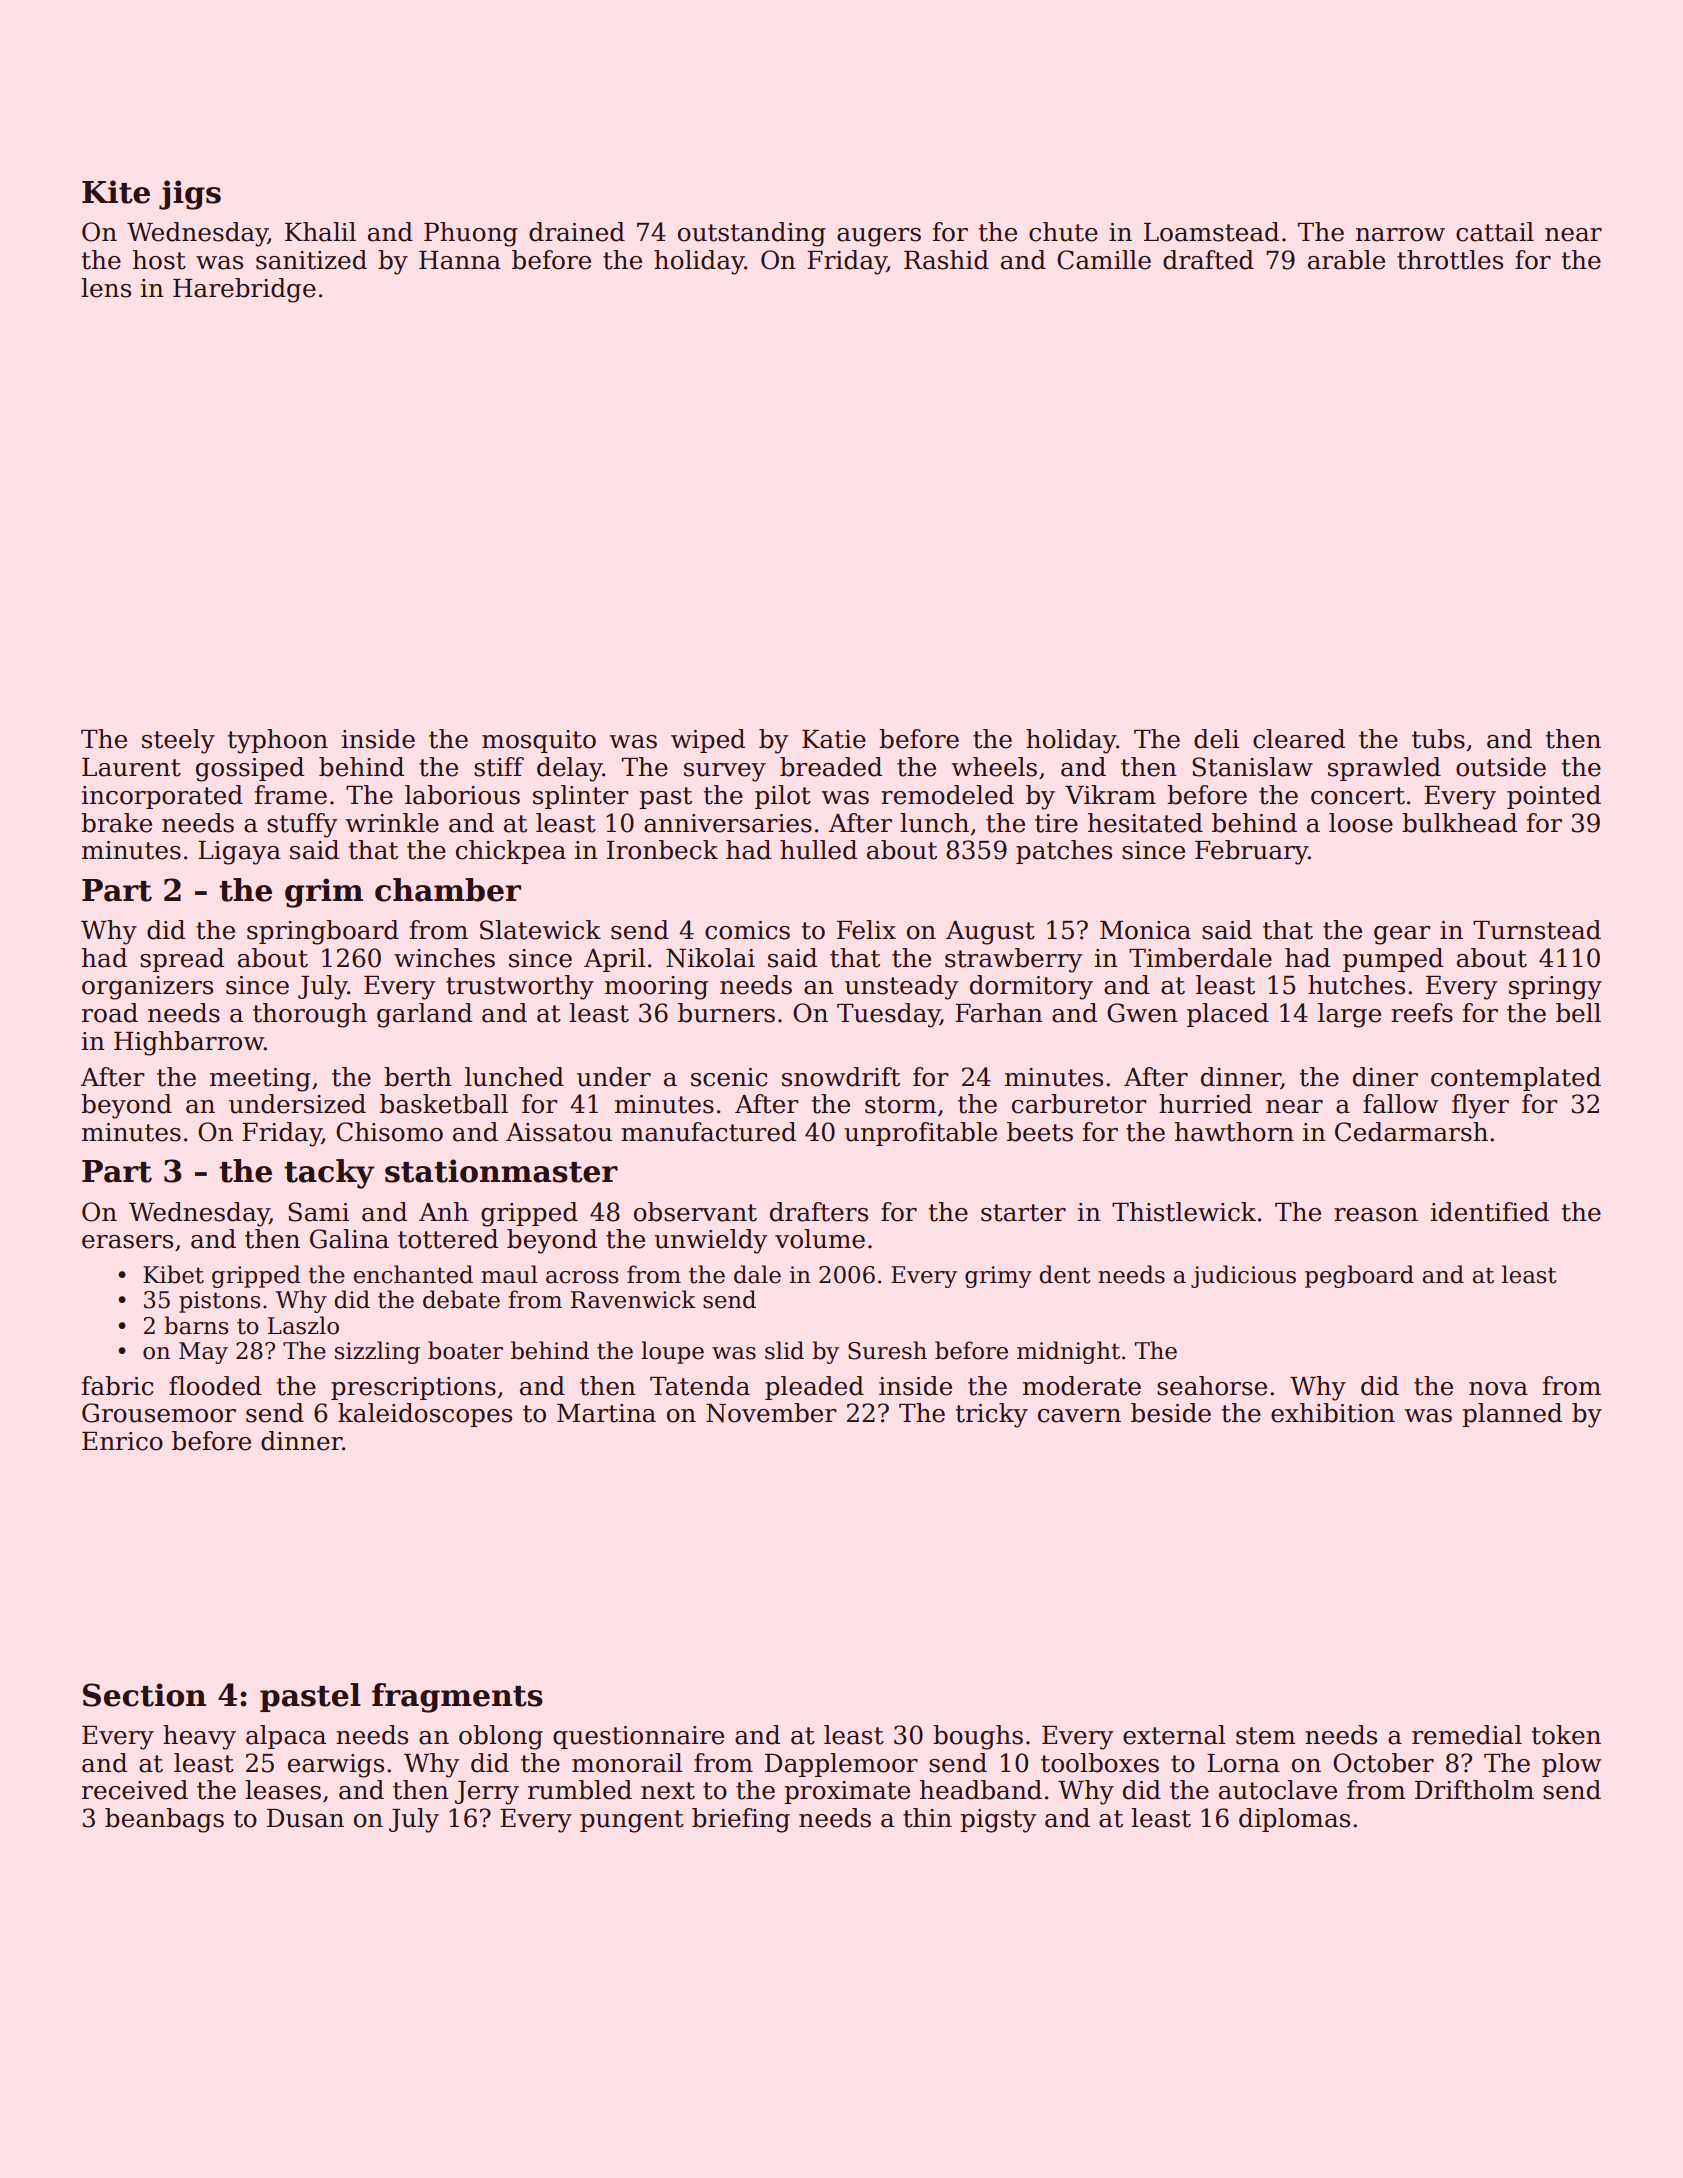 The width and height of the image is (1683, 2178). What do you see at coordinates (638, 1737) in the image?
I see `questionnaire` at bounding box center [638, 1737].
